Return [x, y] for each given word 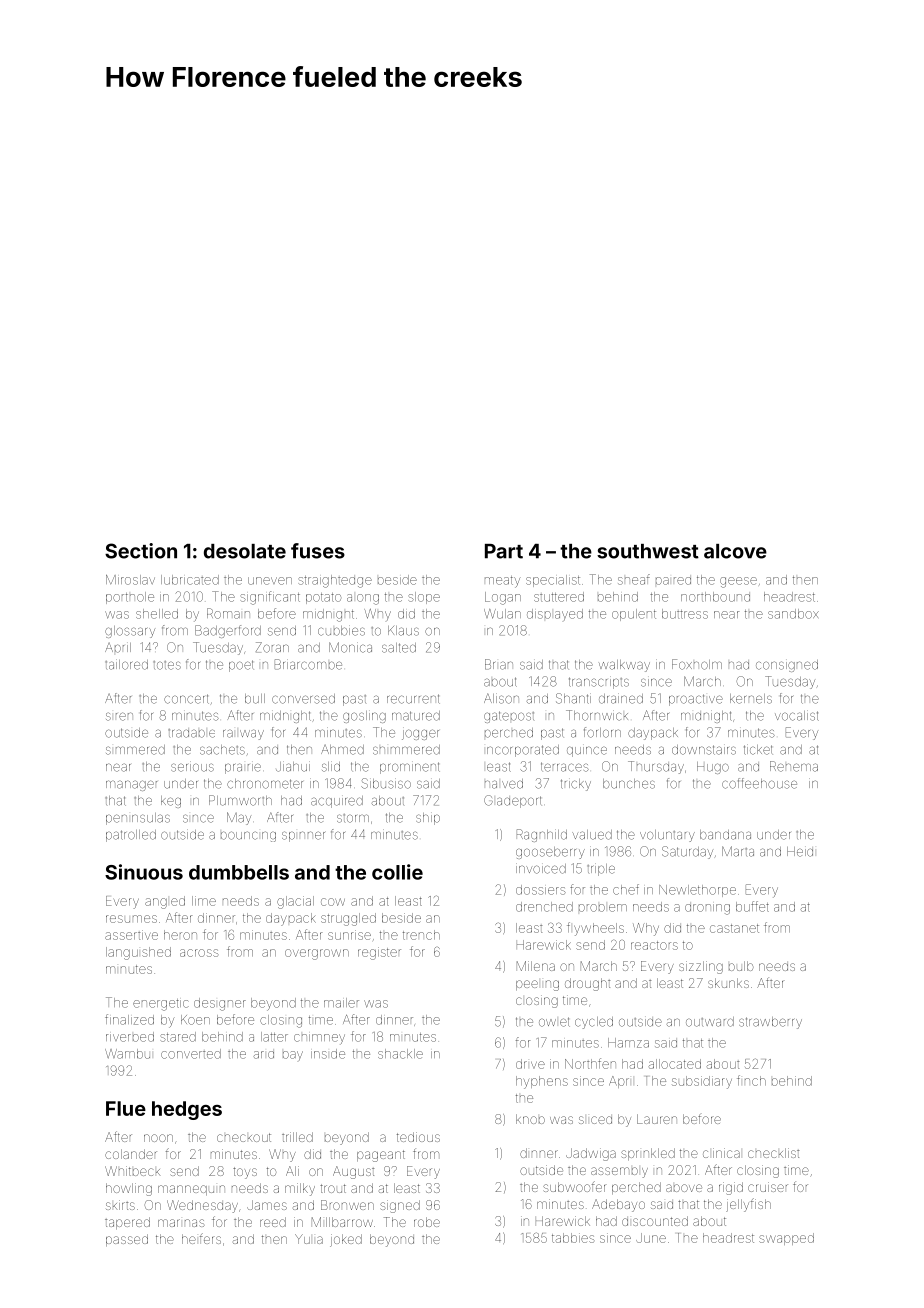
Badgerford [228, 631]
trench [421, 935]
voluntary [667, 836]
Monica [350, 647]
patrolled [131, 836]
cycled [594, 1023]
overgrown [317, 954]
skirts [120, 1205]
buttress [685, 614]
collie [397, 872]
